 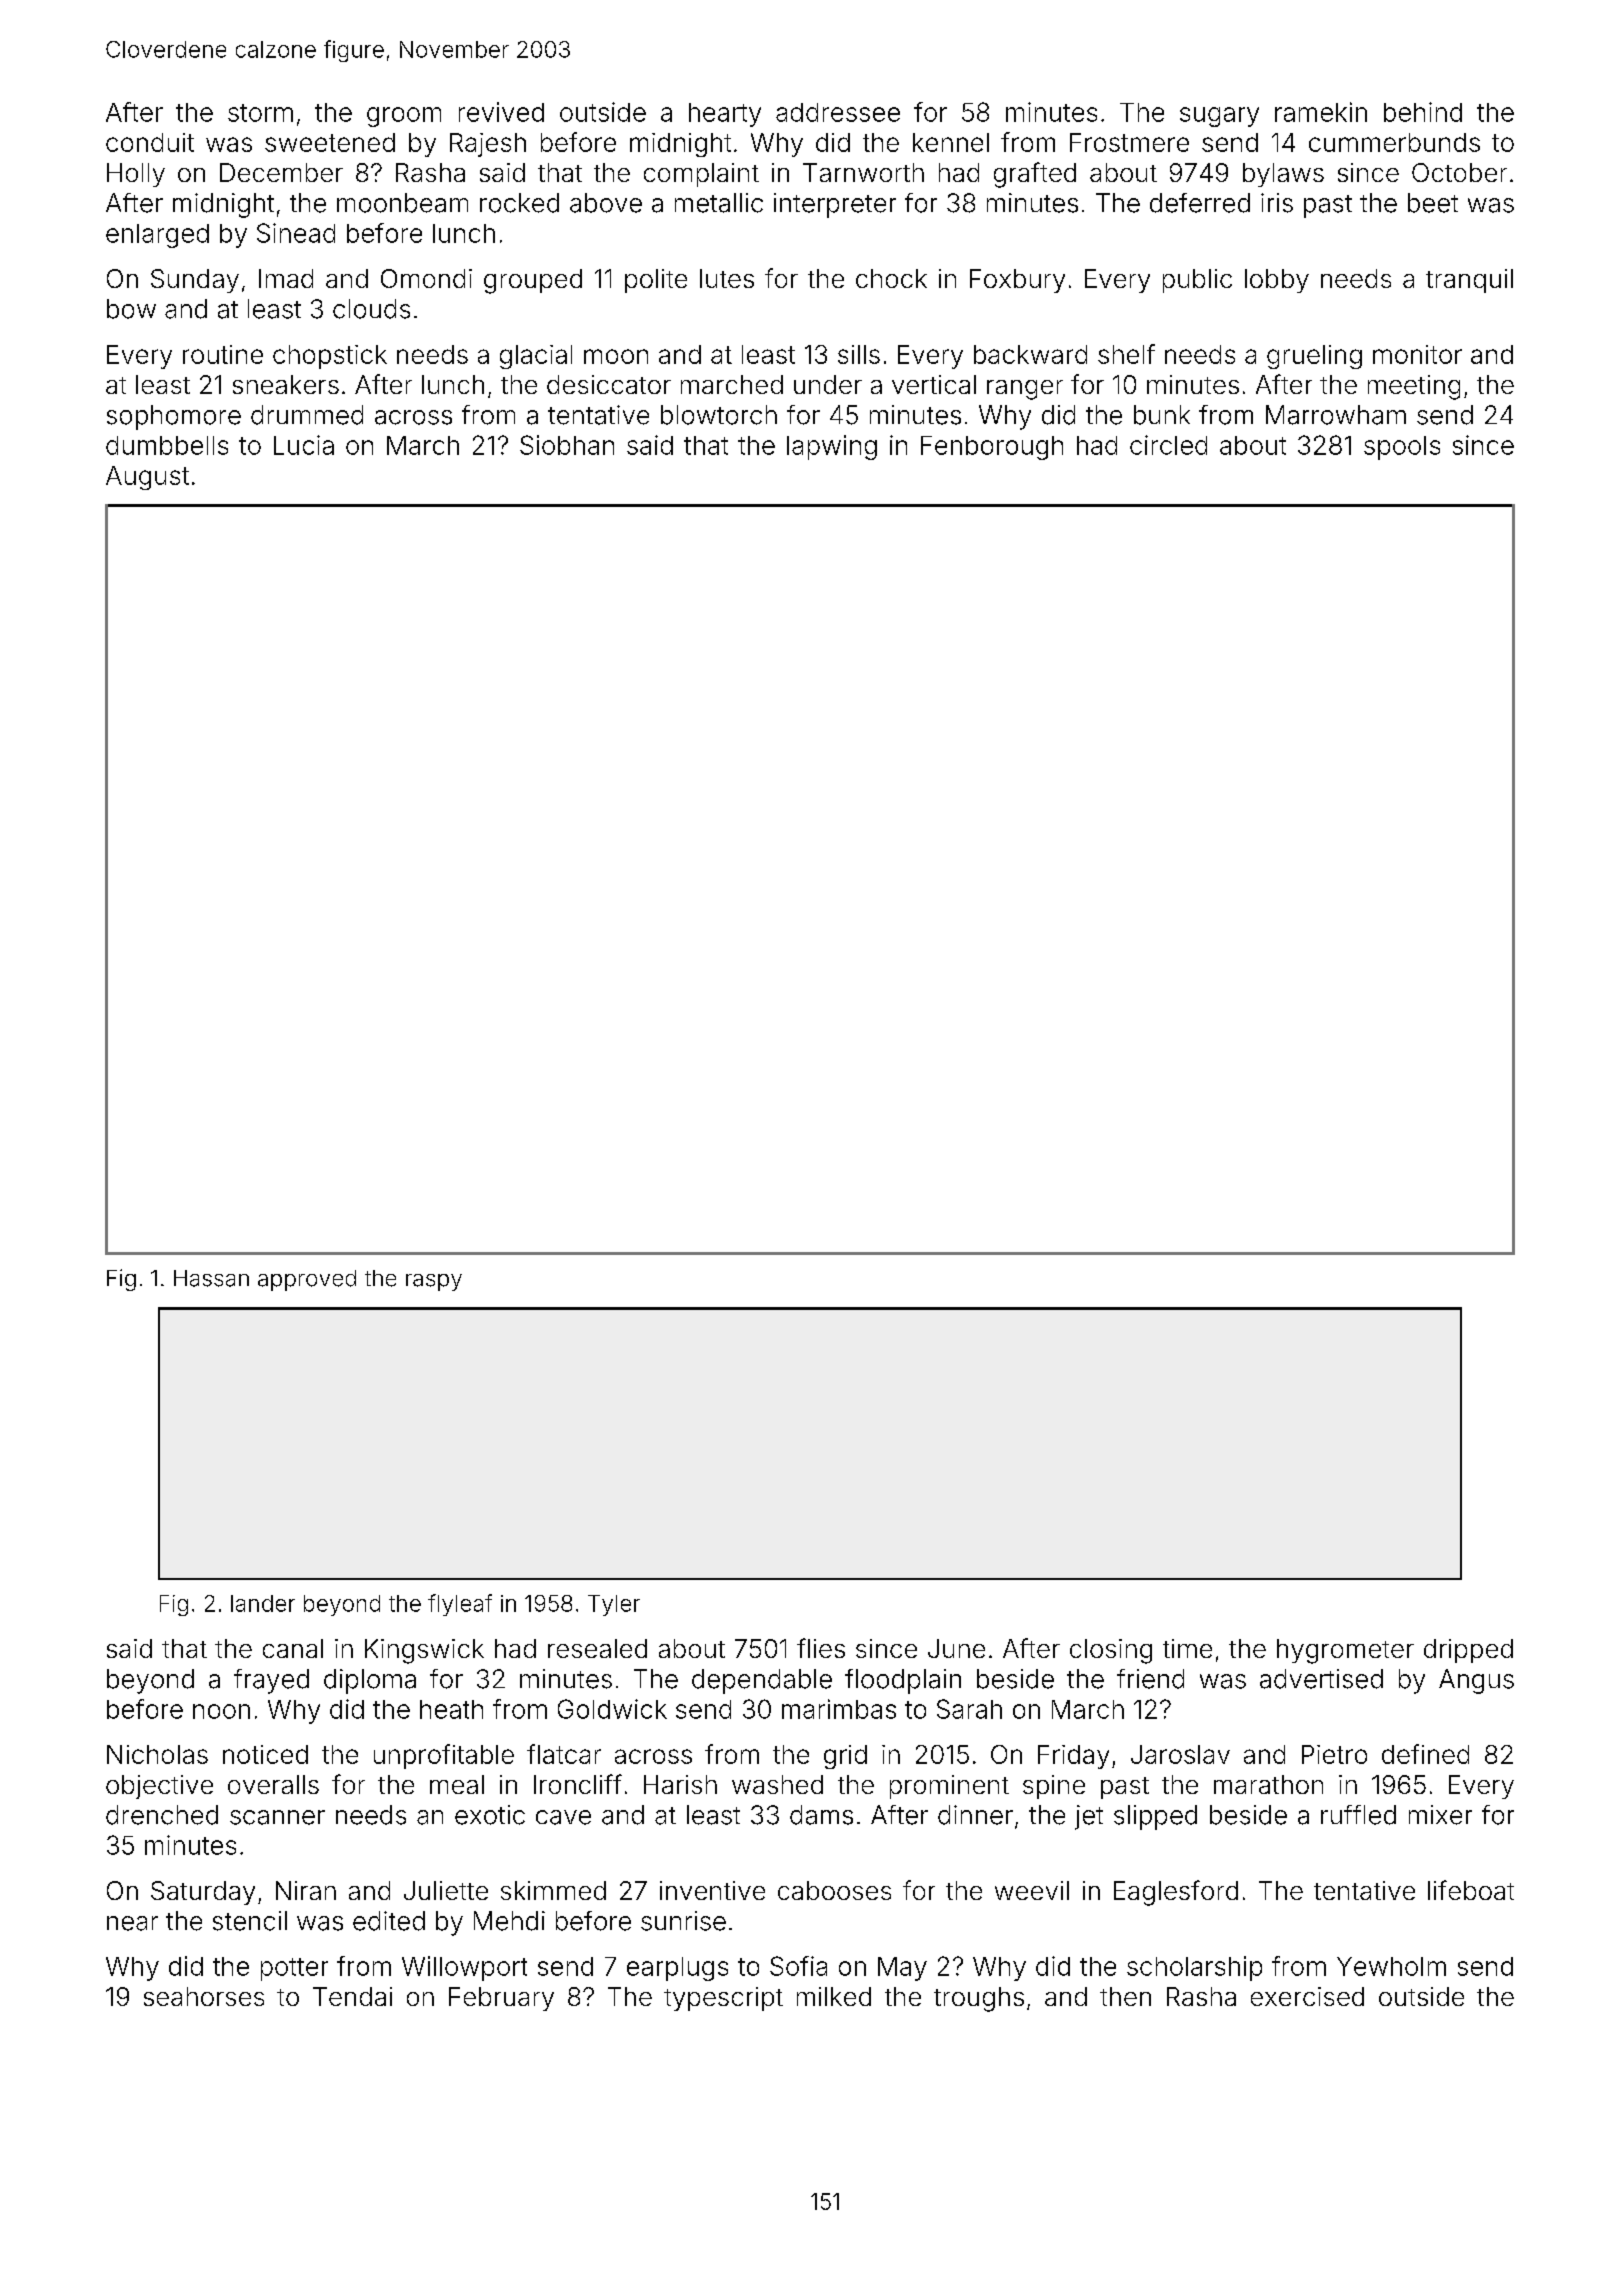 What do you see at coordinates (1402, 448) in the page?
I see `spools` at bounding box center [1402, 448].
